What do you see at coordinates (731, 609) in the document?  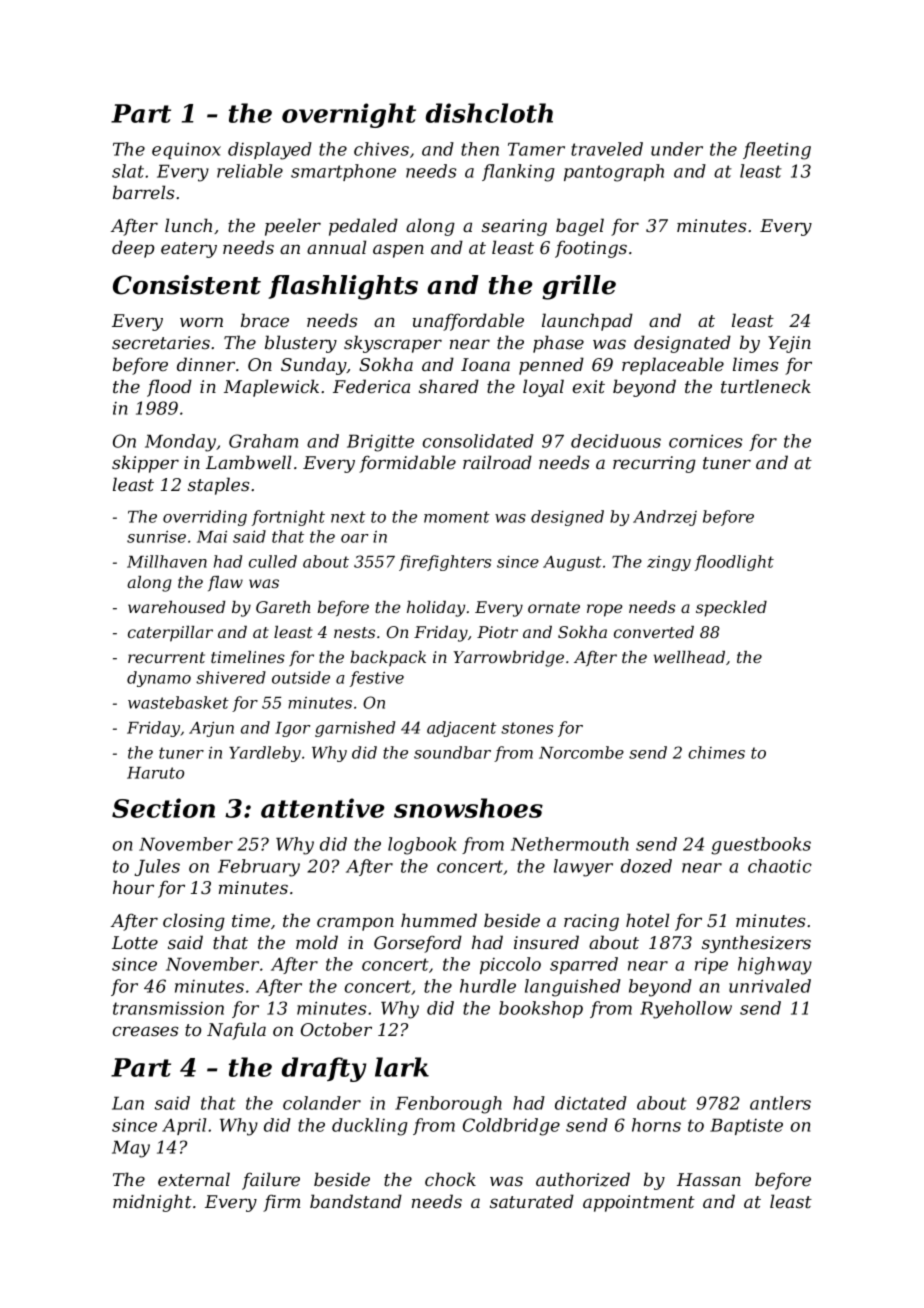 I see `speckled` at bounding box center [731, 609].
